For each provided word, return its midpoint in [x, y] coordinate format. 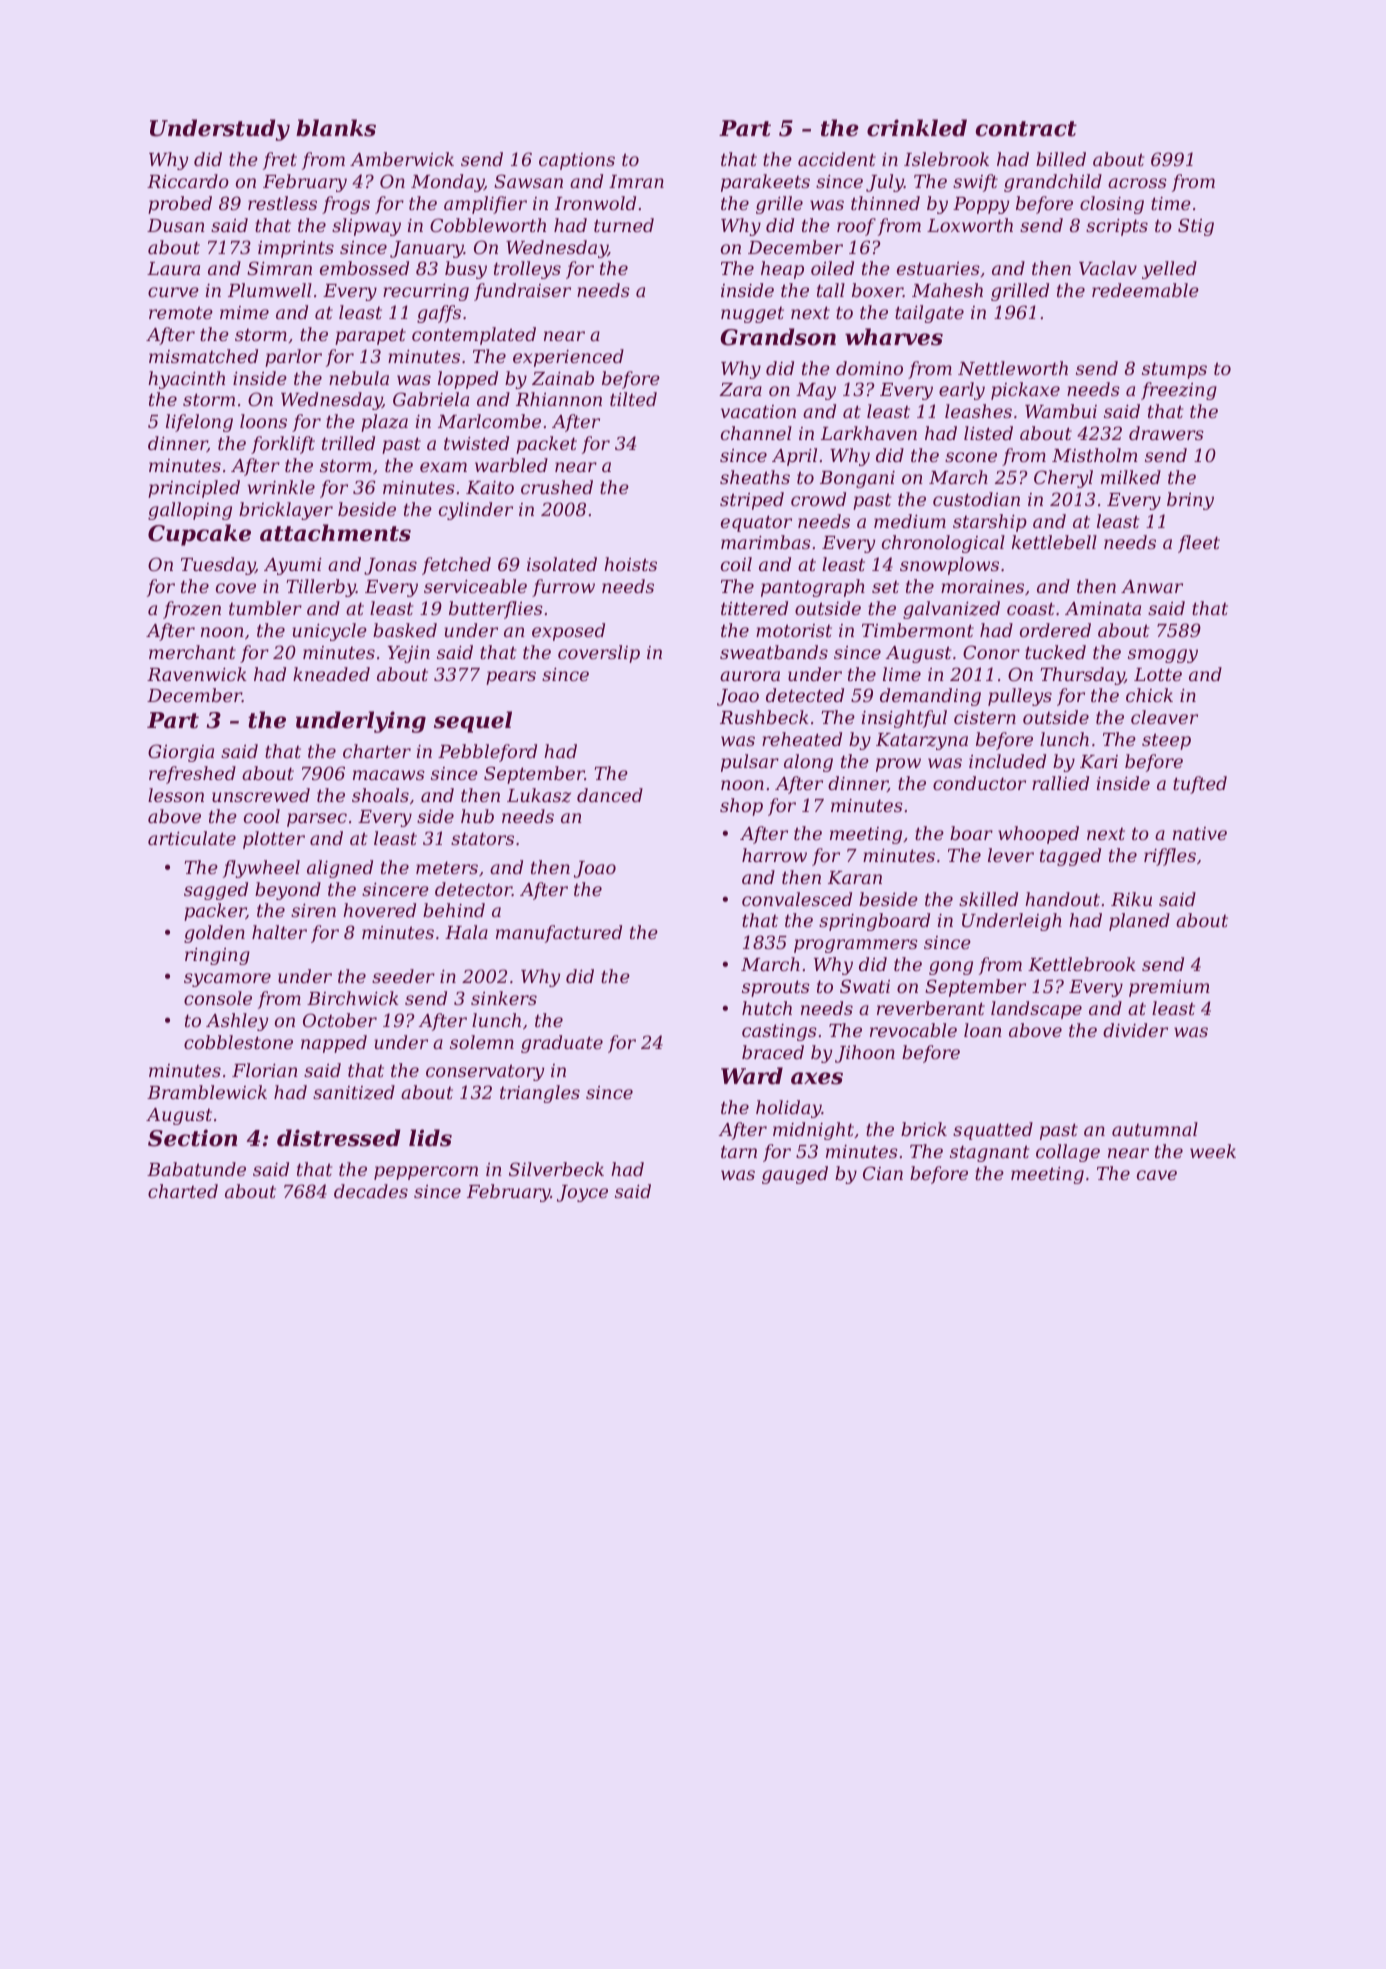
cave [1157, 1175]
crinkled [917, 128]
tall [831, 290]
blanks [336, 128]
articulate [192, 838]
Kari [1099, 761]
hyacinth [186, 380]
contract [1026, 129]
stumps [1174, 370]
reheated [802, 739]
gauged [795, 1175]
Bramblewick [207, 1092]
